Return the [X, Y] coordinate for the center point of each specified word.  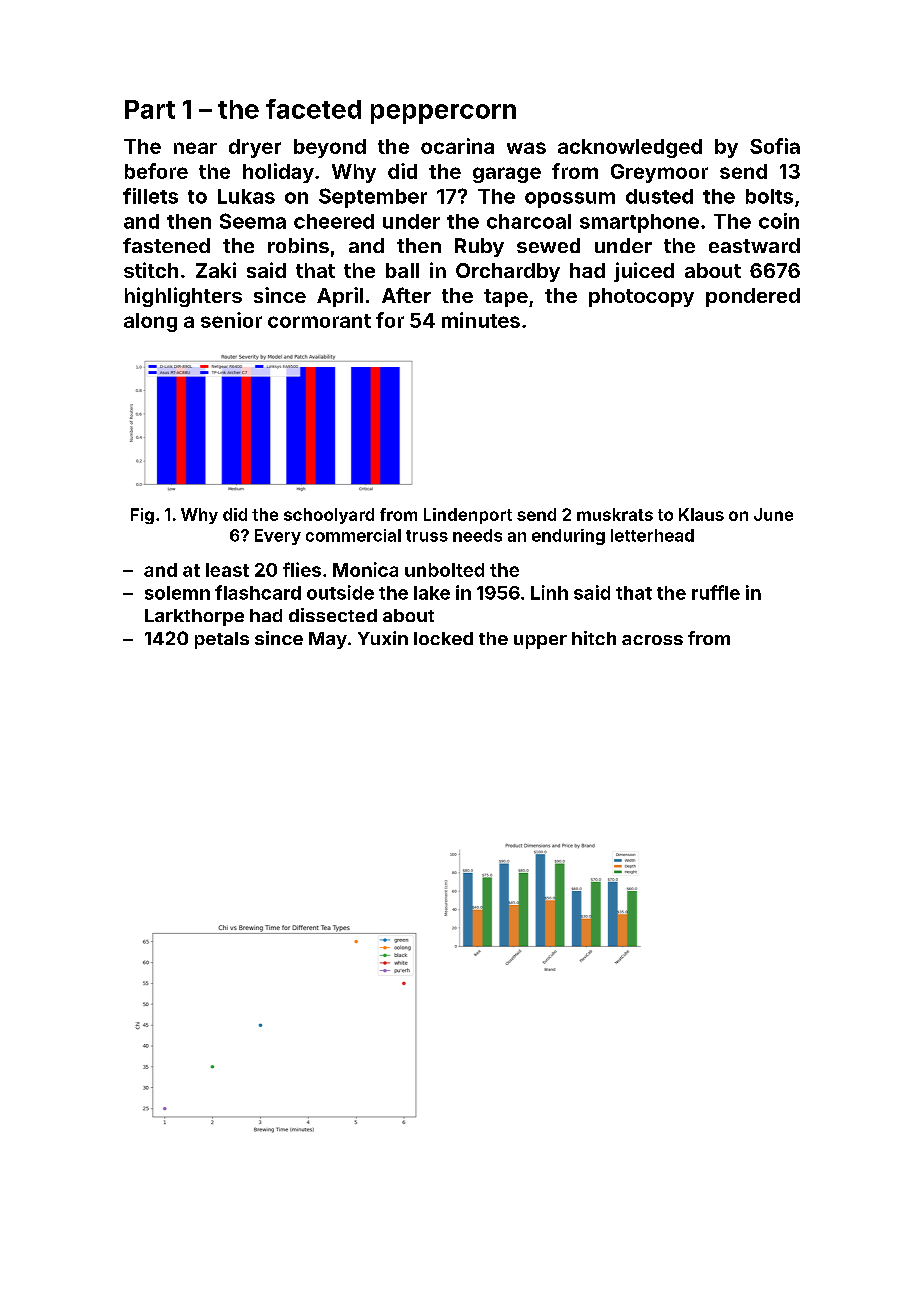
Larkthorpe [194, 617]
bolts [769, 196]
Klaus [701, 514]
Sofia [775, 146]
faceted [313, 109]
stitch [151, 270]
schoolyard [329, 516]
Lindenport [468, 516]
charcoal [529, 221]
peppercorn [443, 114]
